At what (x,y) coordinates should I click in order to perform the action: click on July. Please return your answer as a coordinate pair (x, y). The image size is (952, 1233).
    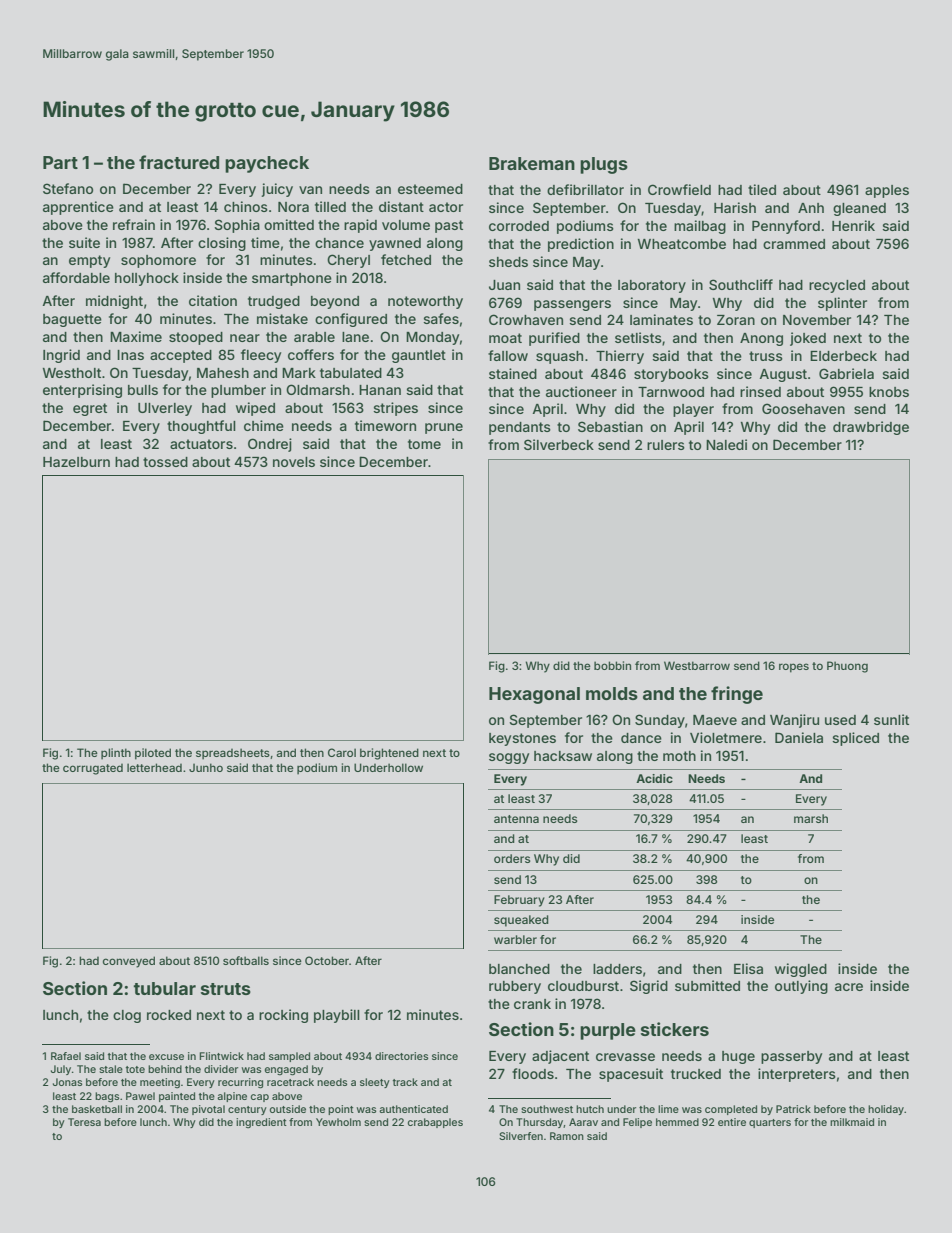
    Looking at the image, I should click on (61, 1070).
